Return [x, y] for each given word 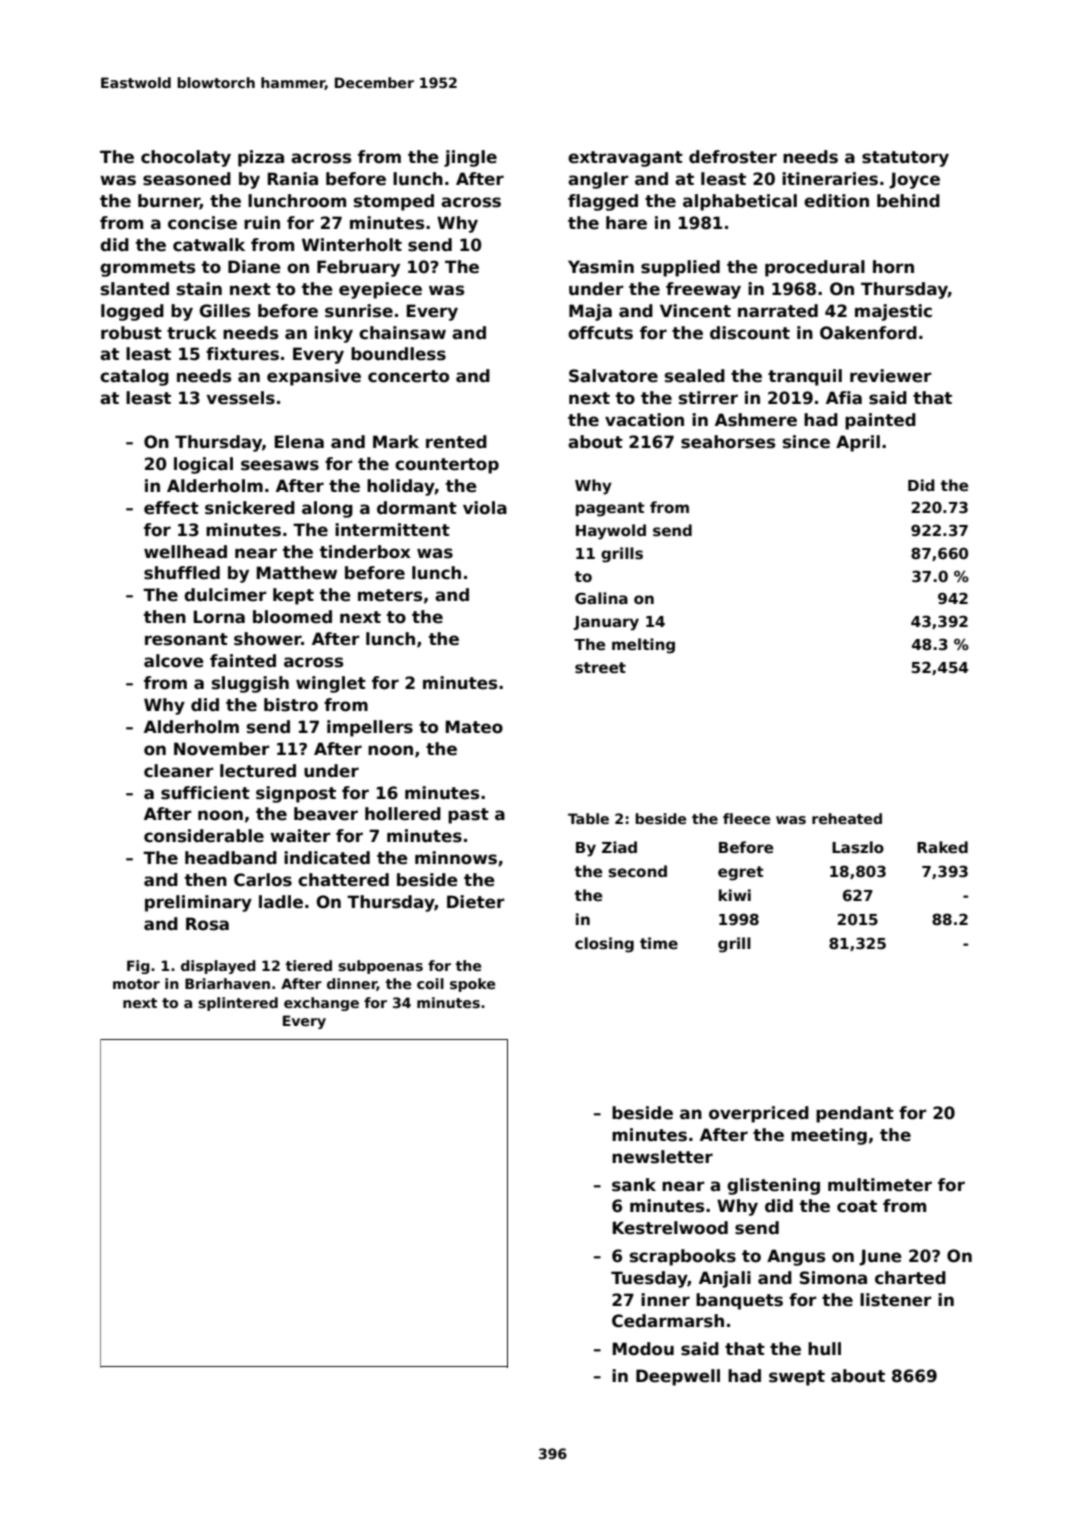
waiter [300, 836]
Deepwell [678, 1377]
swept [797, 1378]
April [858, 443]
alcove [174, 661]
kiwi [735, 895]
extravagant [625, 159]
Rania [293, 178]
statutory [905, 159]
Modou [643, 1349]
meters [390, 595]
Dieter [476, 902]
